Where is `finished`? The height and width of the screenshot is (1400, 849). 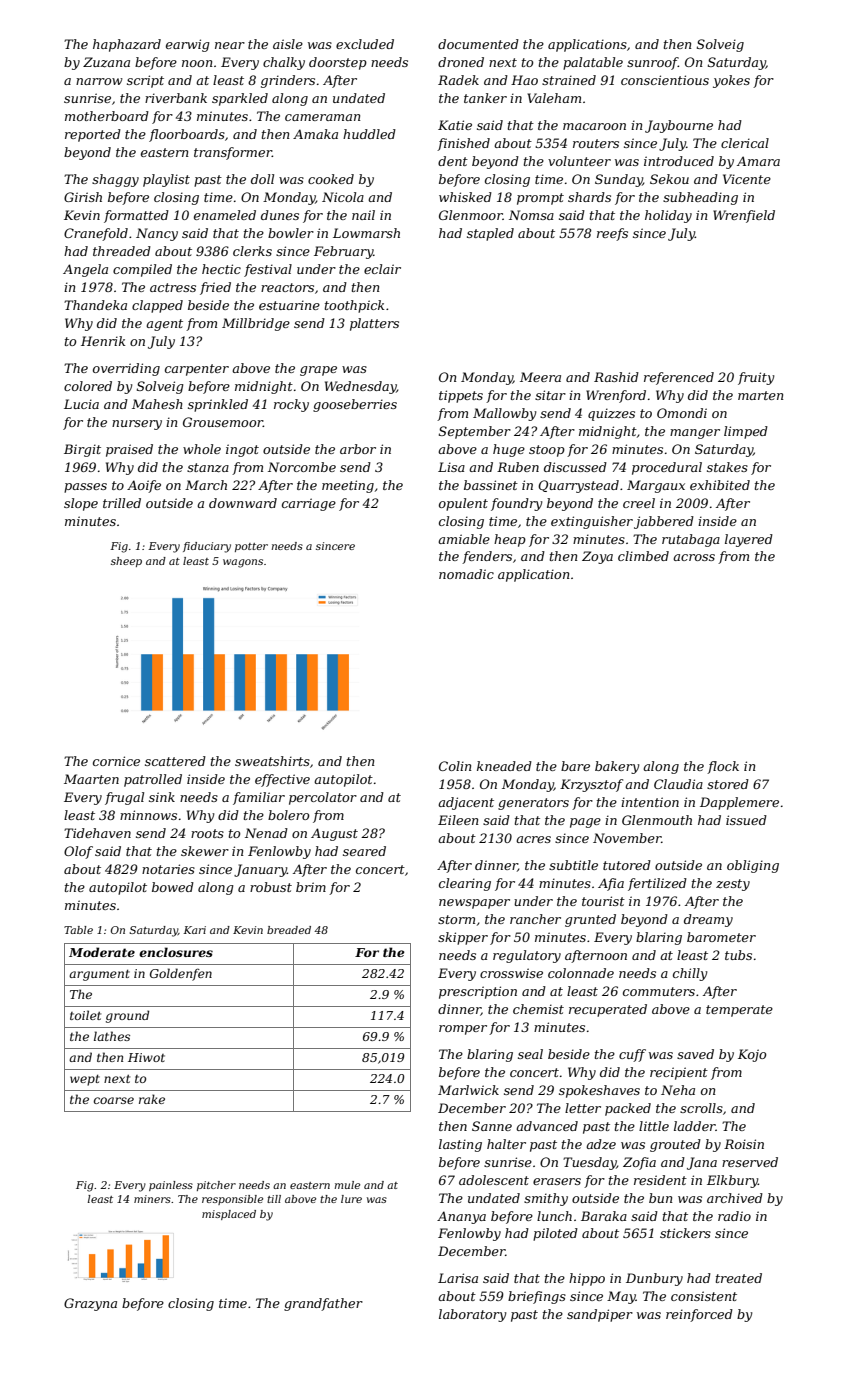
finished is located at coordinates (463, 144).
